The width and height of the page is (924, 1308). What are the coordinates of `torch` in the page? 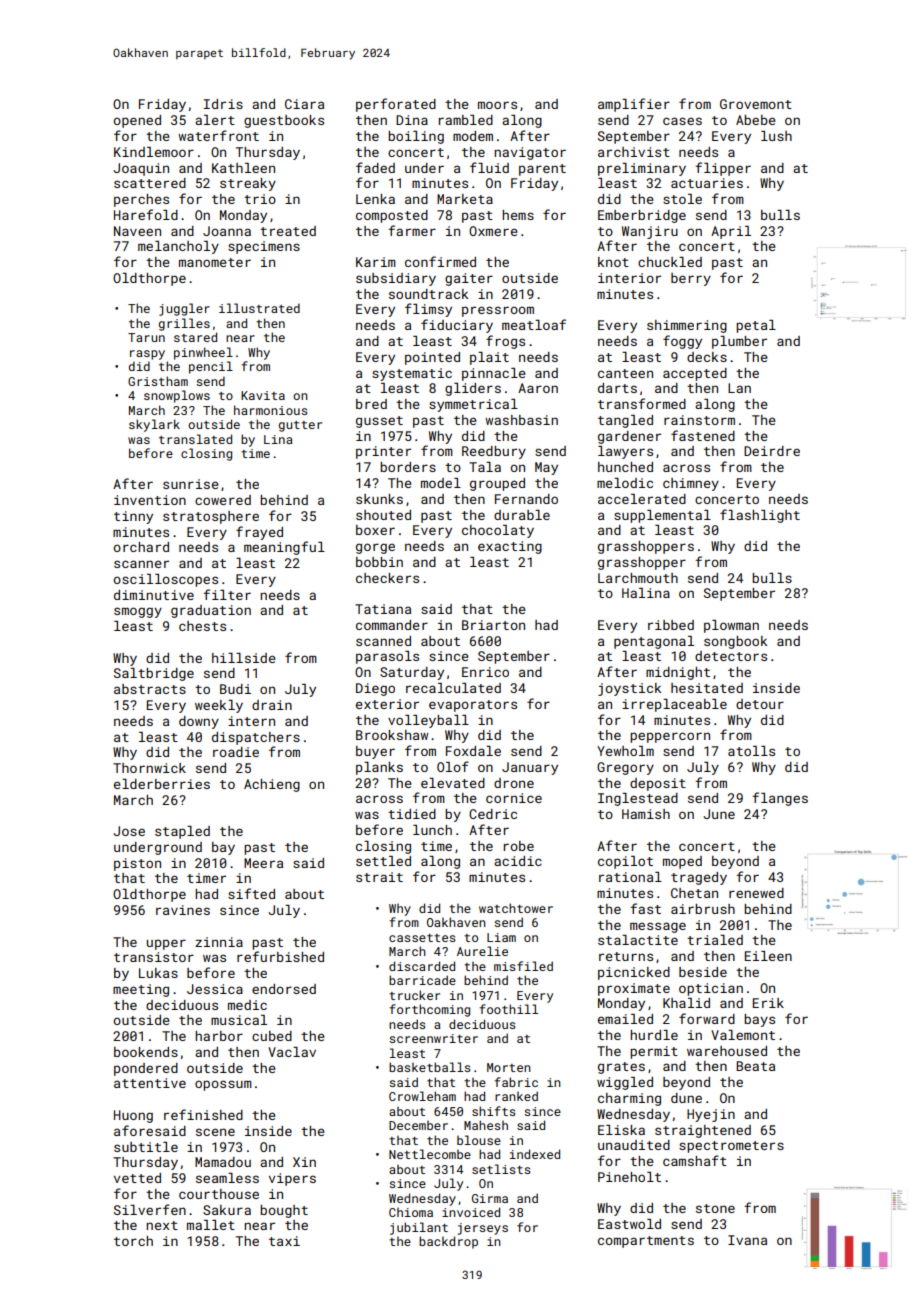 It's located at (133, 1241).
